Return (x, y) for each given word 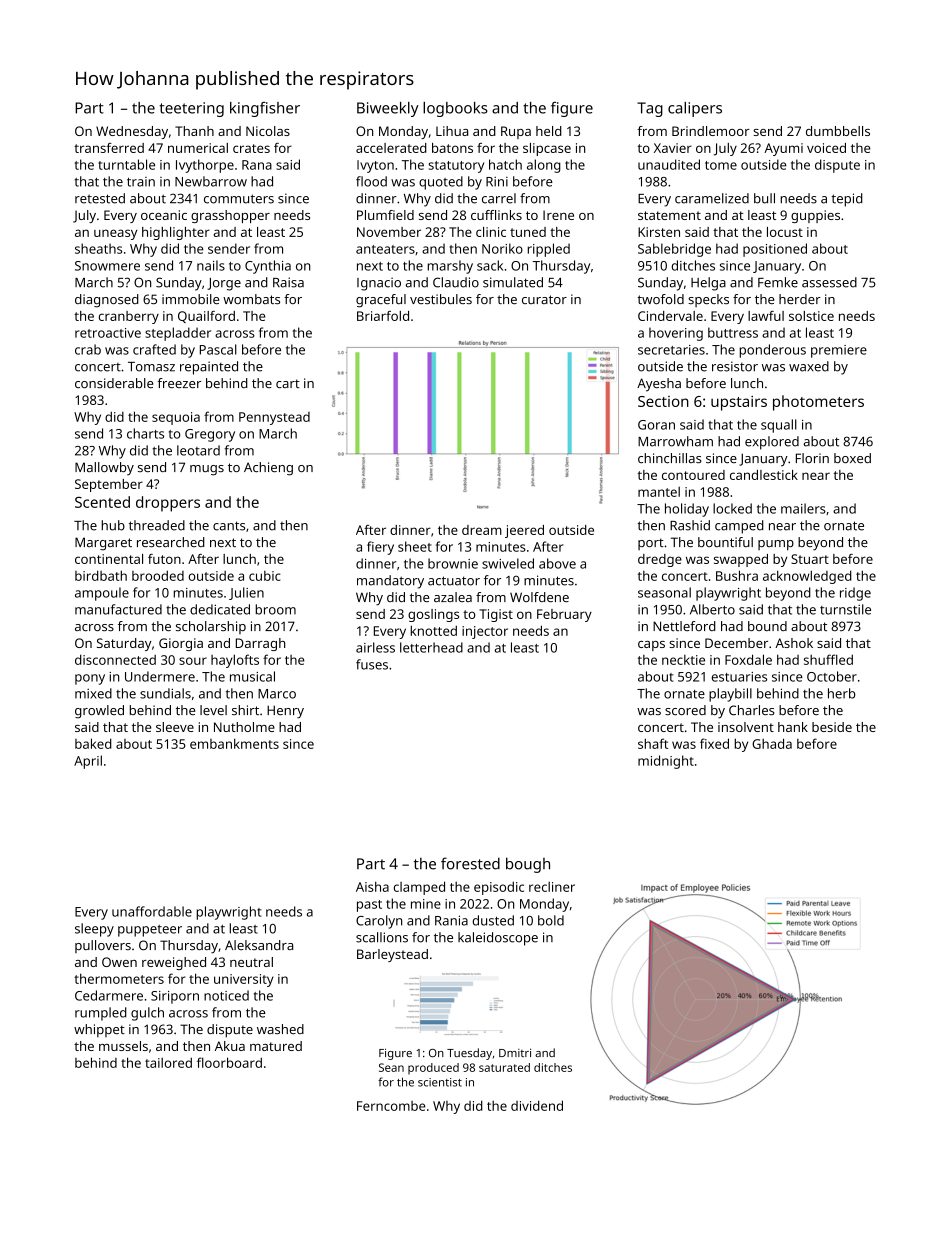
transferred (109, 148)
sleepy (94, 930)
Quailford (206, 317)
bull (764, 198)
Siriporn (175, 997)
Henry (285, 712)
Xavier (673, 148)
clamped (419, 888)
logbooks (455, 109)
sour (193, 661)
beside (832, 727)
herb (842, 693)
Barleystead (392, 955)
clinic (491, 232)
